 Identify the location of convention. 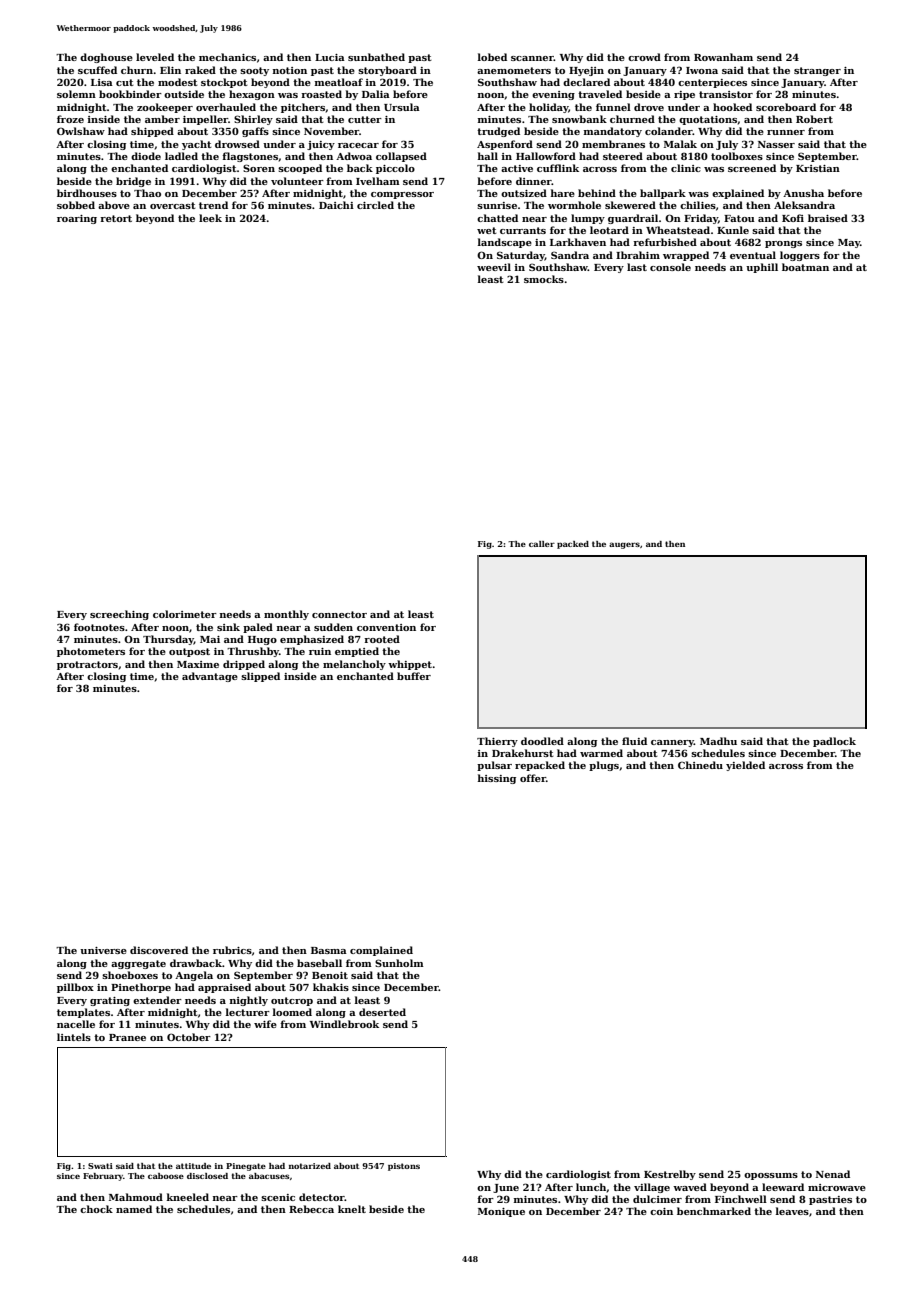
(386, 627).
